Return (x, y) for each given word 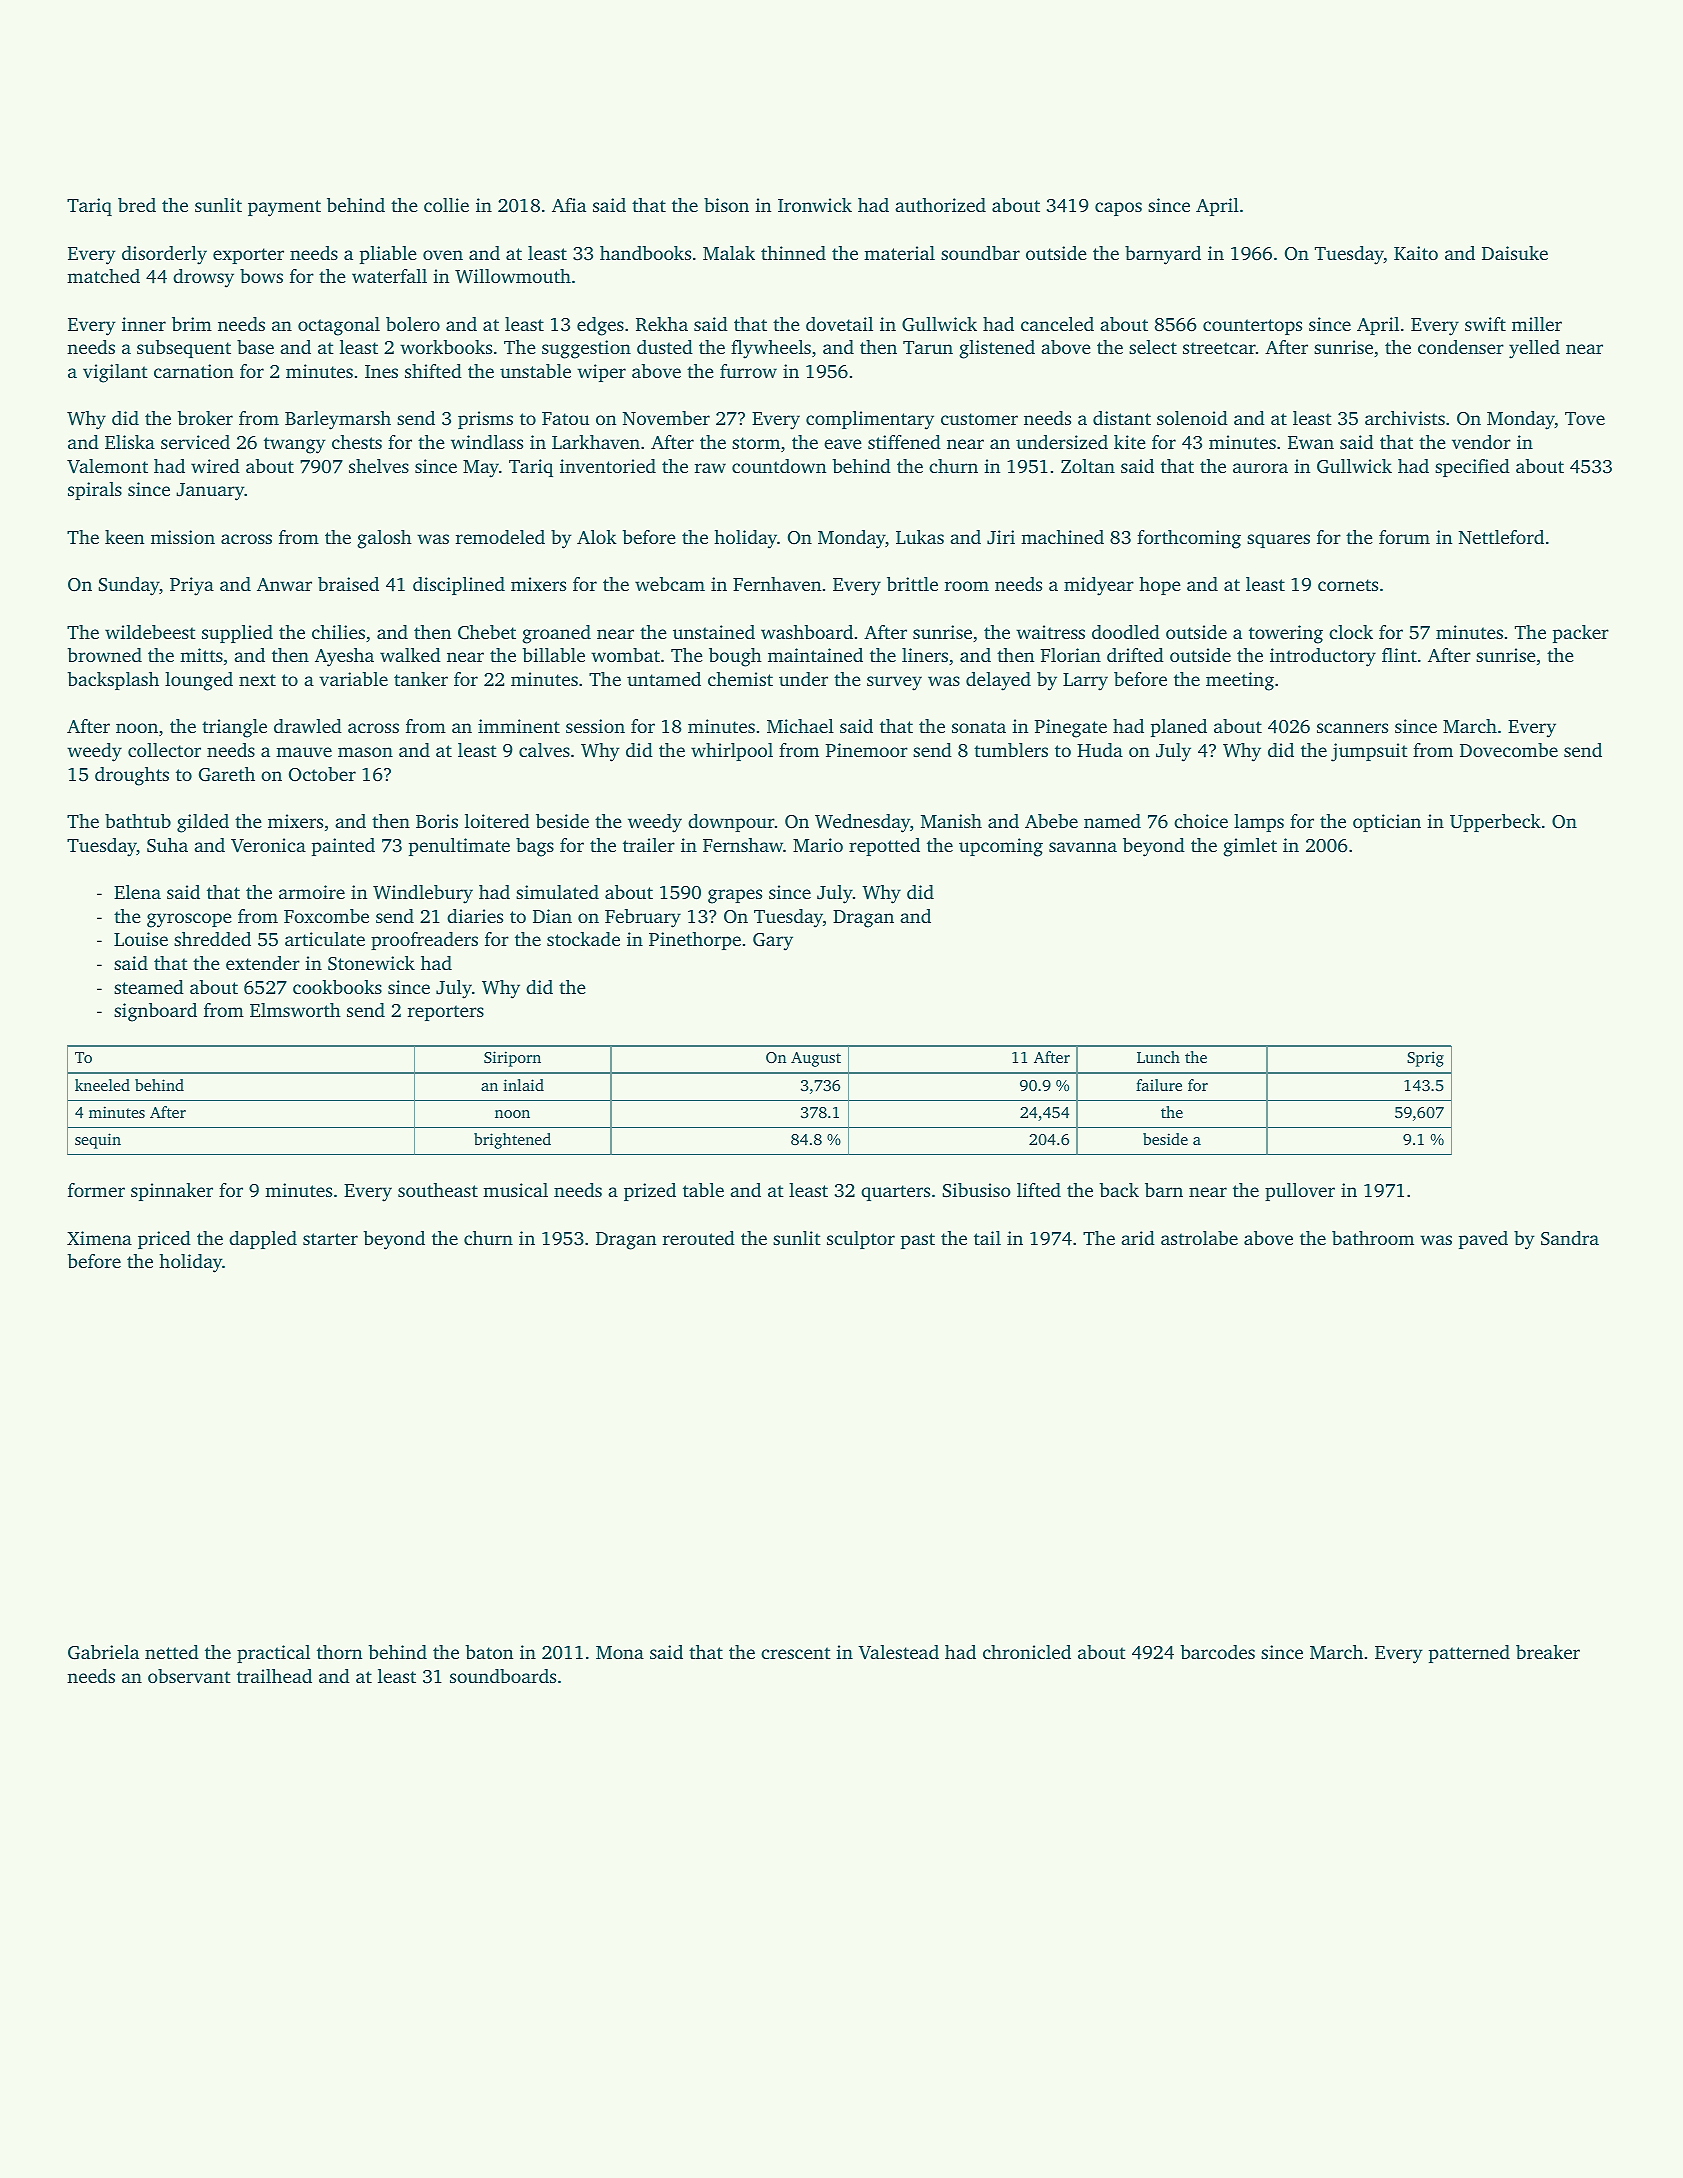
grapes (735, 896)
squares (1278, 541)
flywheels (771, 349)
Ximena (99, 1238)
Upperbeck (1495, 823)
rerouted (699, 1238)
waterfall (389, 276)
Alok (597, 537)
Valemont (107, 466)
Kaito (1416, 253)
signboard (155, 1012)
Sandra (1570, 1238)
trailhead (274, 1676)
